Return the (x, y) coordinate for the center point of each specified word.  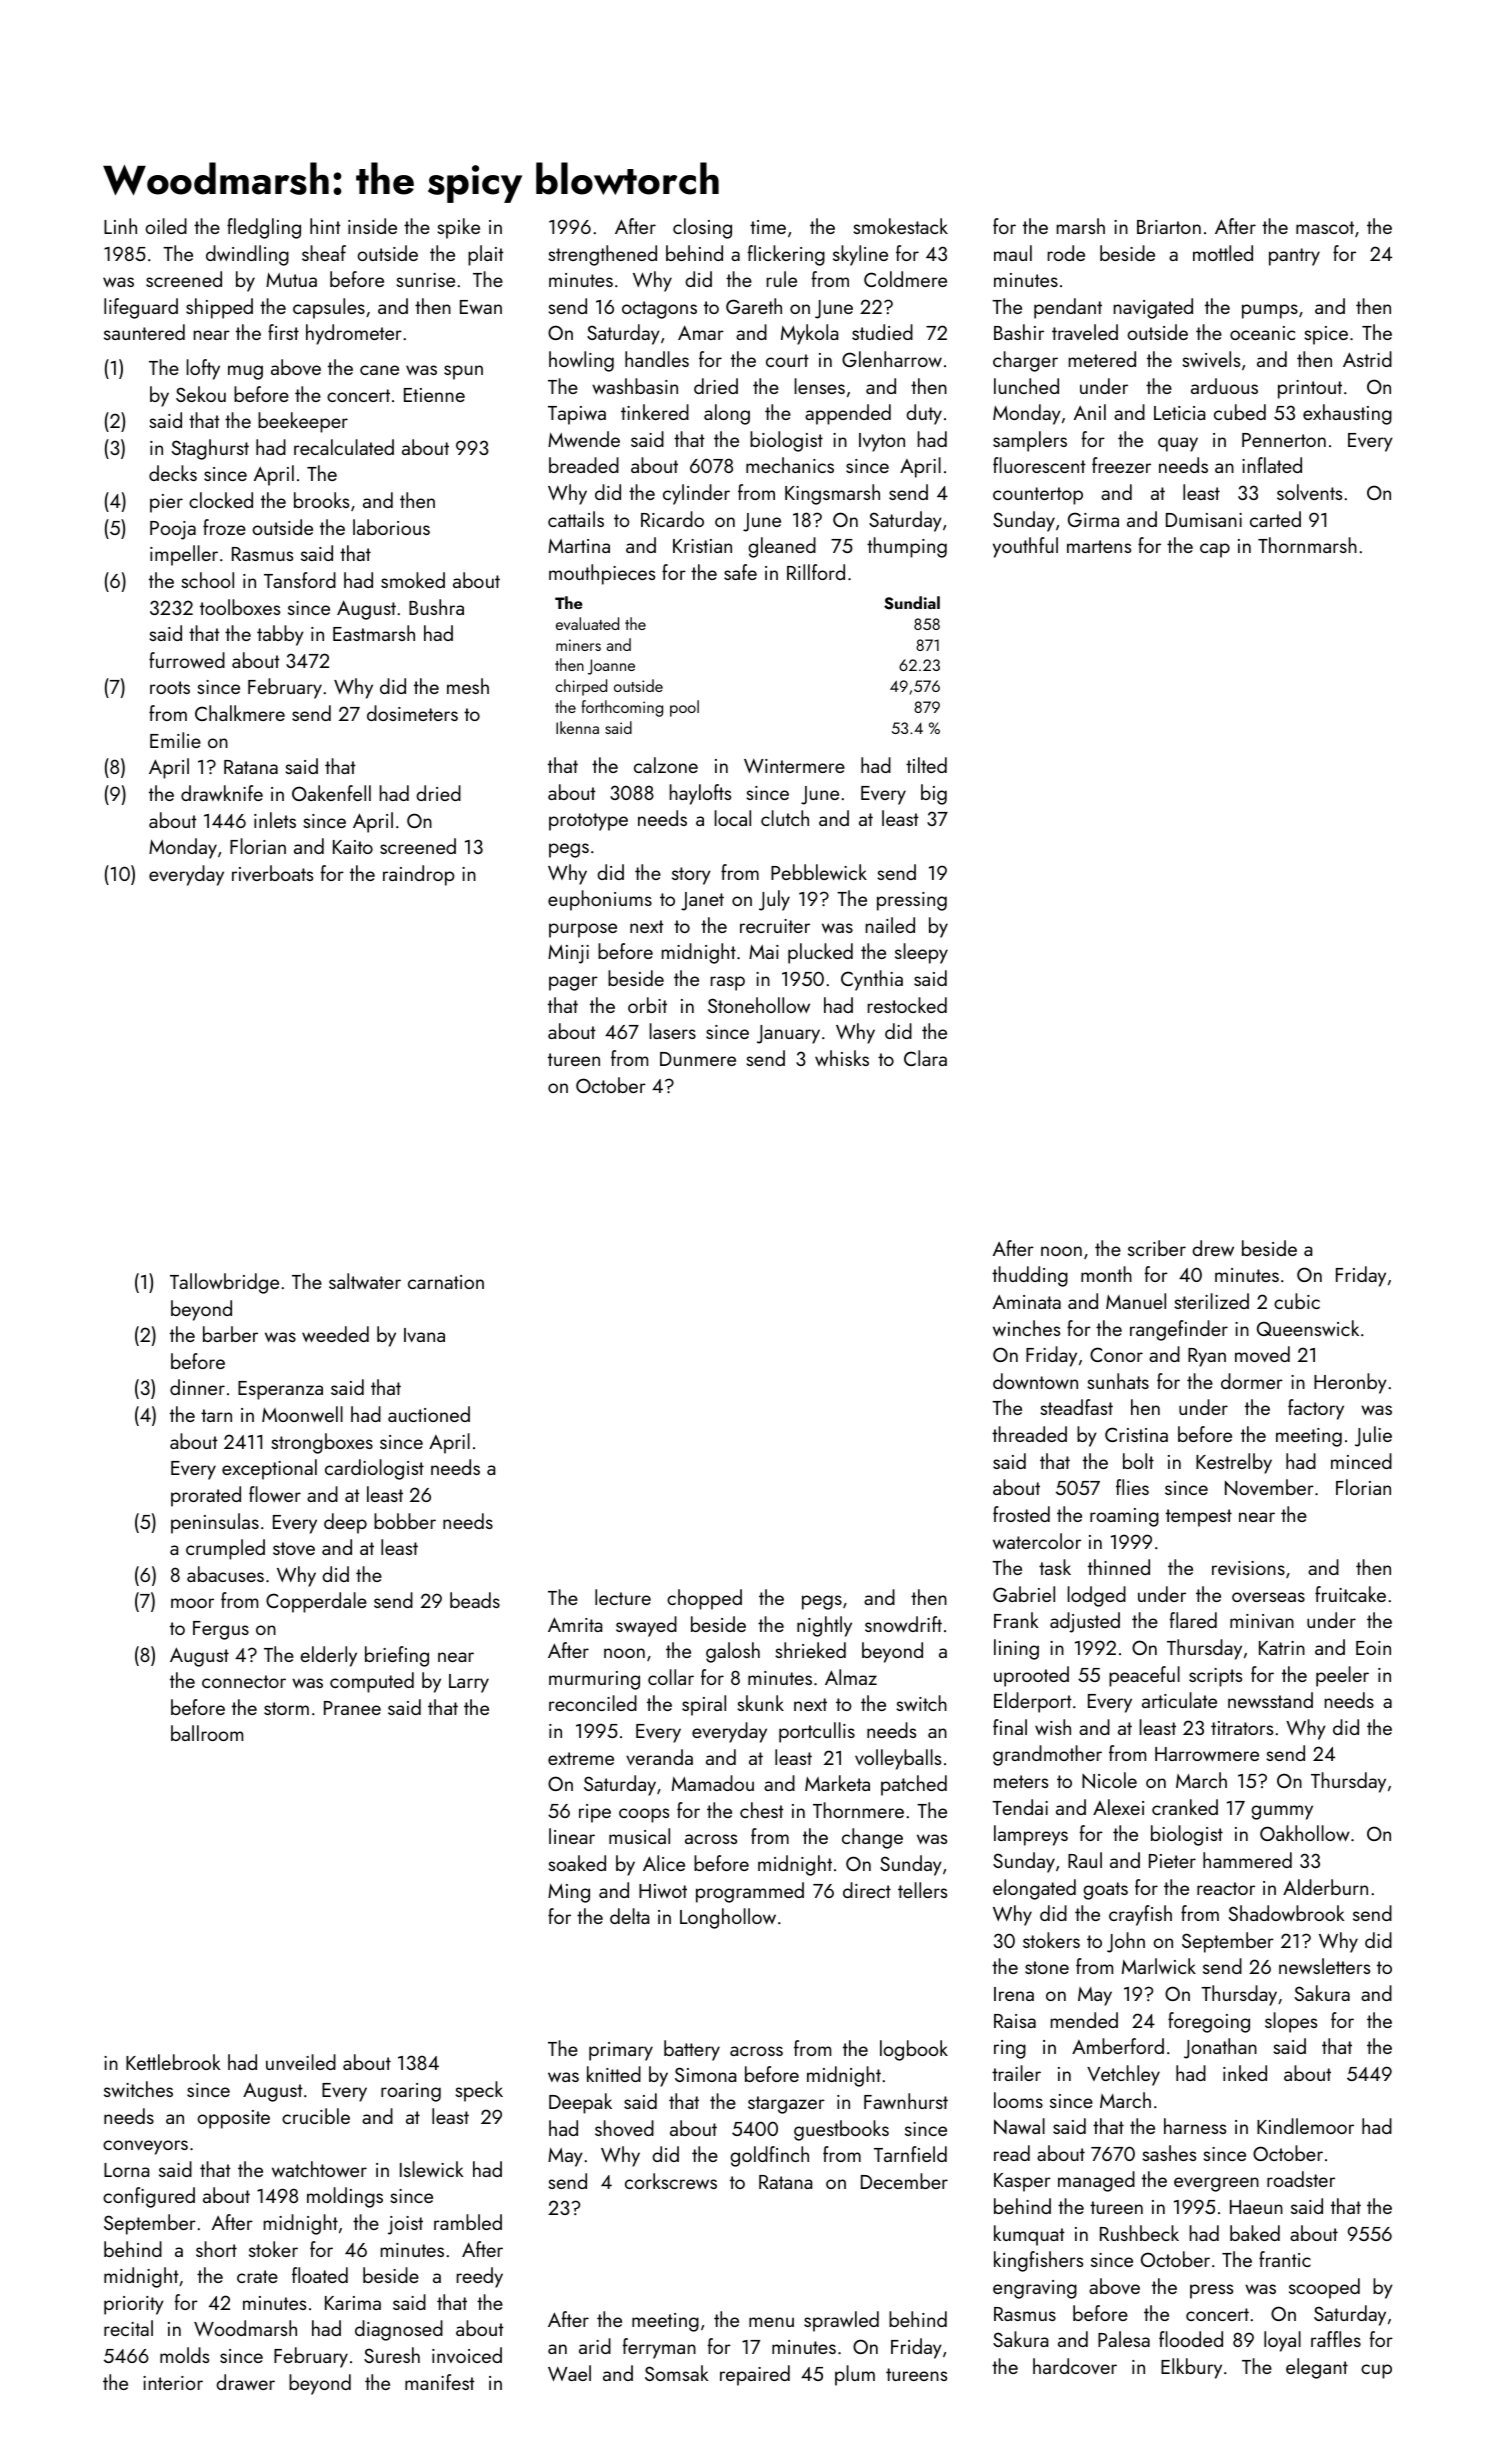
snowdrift (903, 1624)
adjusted (1085, 1622)
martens (1099, 546)
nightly (824, 1626)
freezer (1121, 465)
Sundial (912, 603)
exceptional (269, 1469)
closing (702, 228)
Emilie (175, 740)
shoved (624, 2128)
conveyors (145, 2147)
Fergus (221, 1630)
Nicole (1109, 1780)
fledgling (264, 228)
